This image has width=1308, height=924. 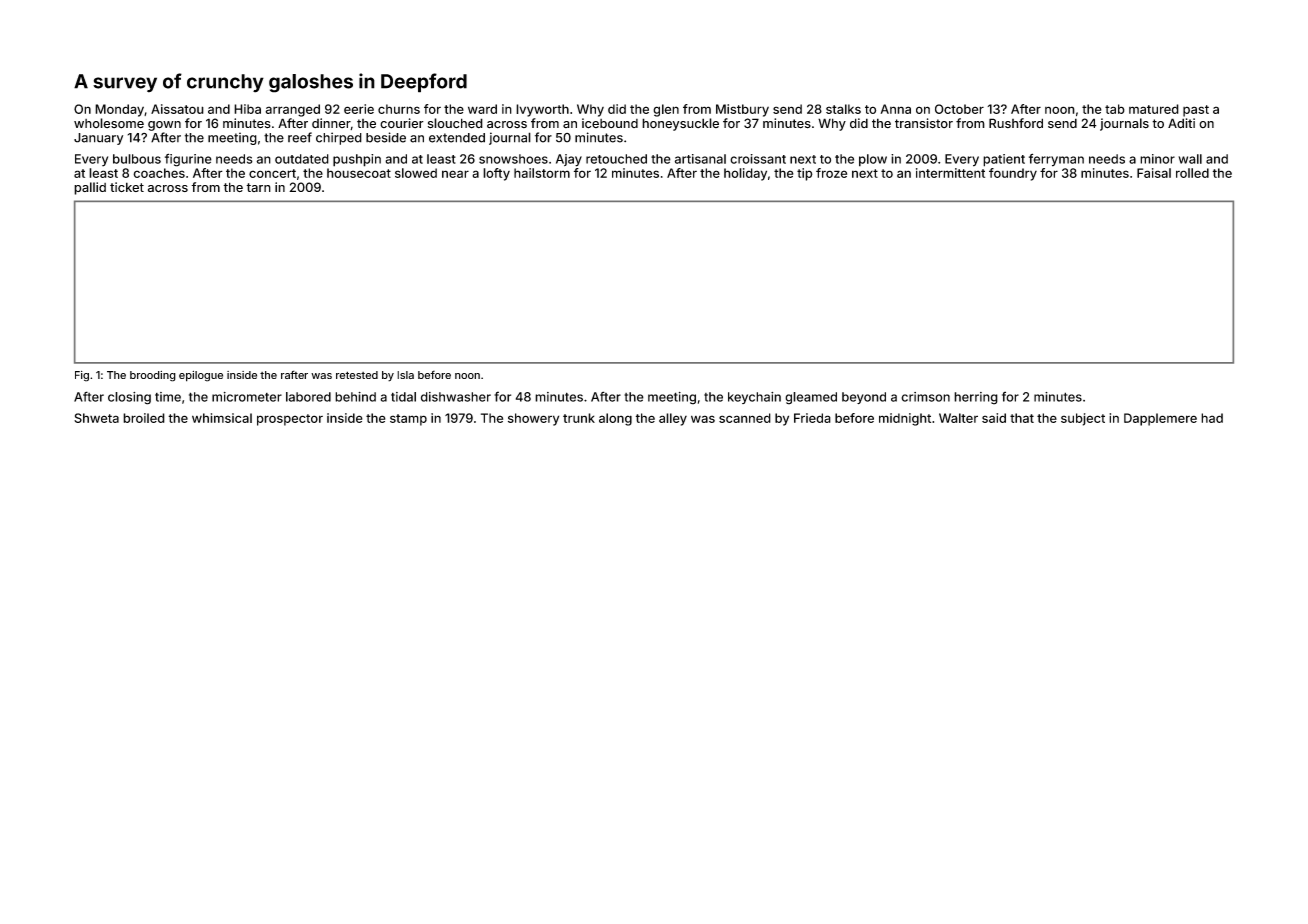 What do you see at coordinates (513, 159) in the image?
I see `snowshoes` at bounding box center [513, 159].
